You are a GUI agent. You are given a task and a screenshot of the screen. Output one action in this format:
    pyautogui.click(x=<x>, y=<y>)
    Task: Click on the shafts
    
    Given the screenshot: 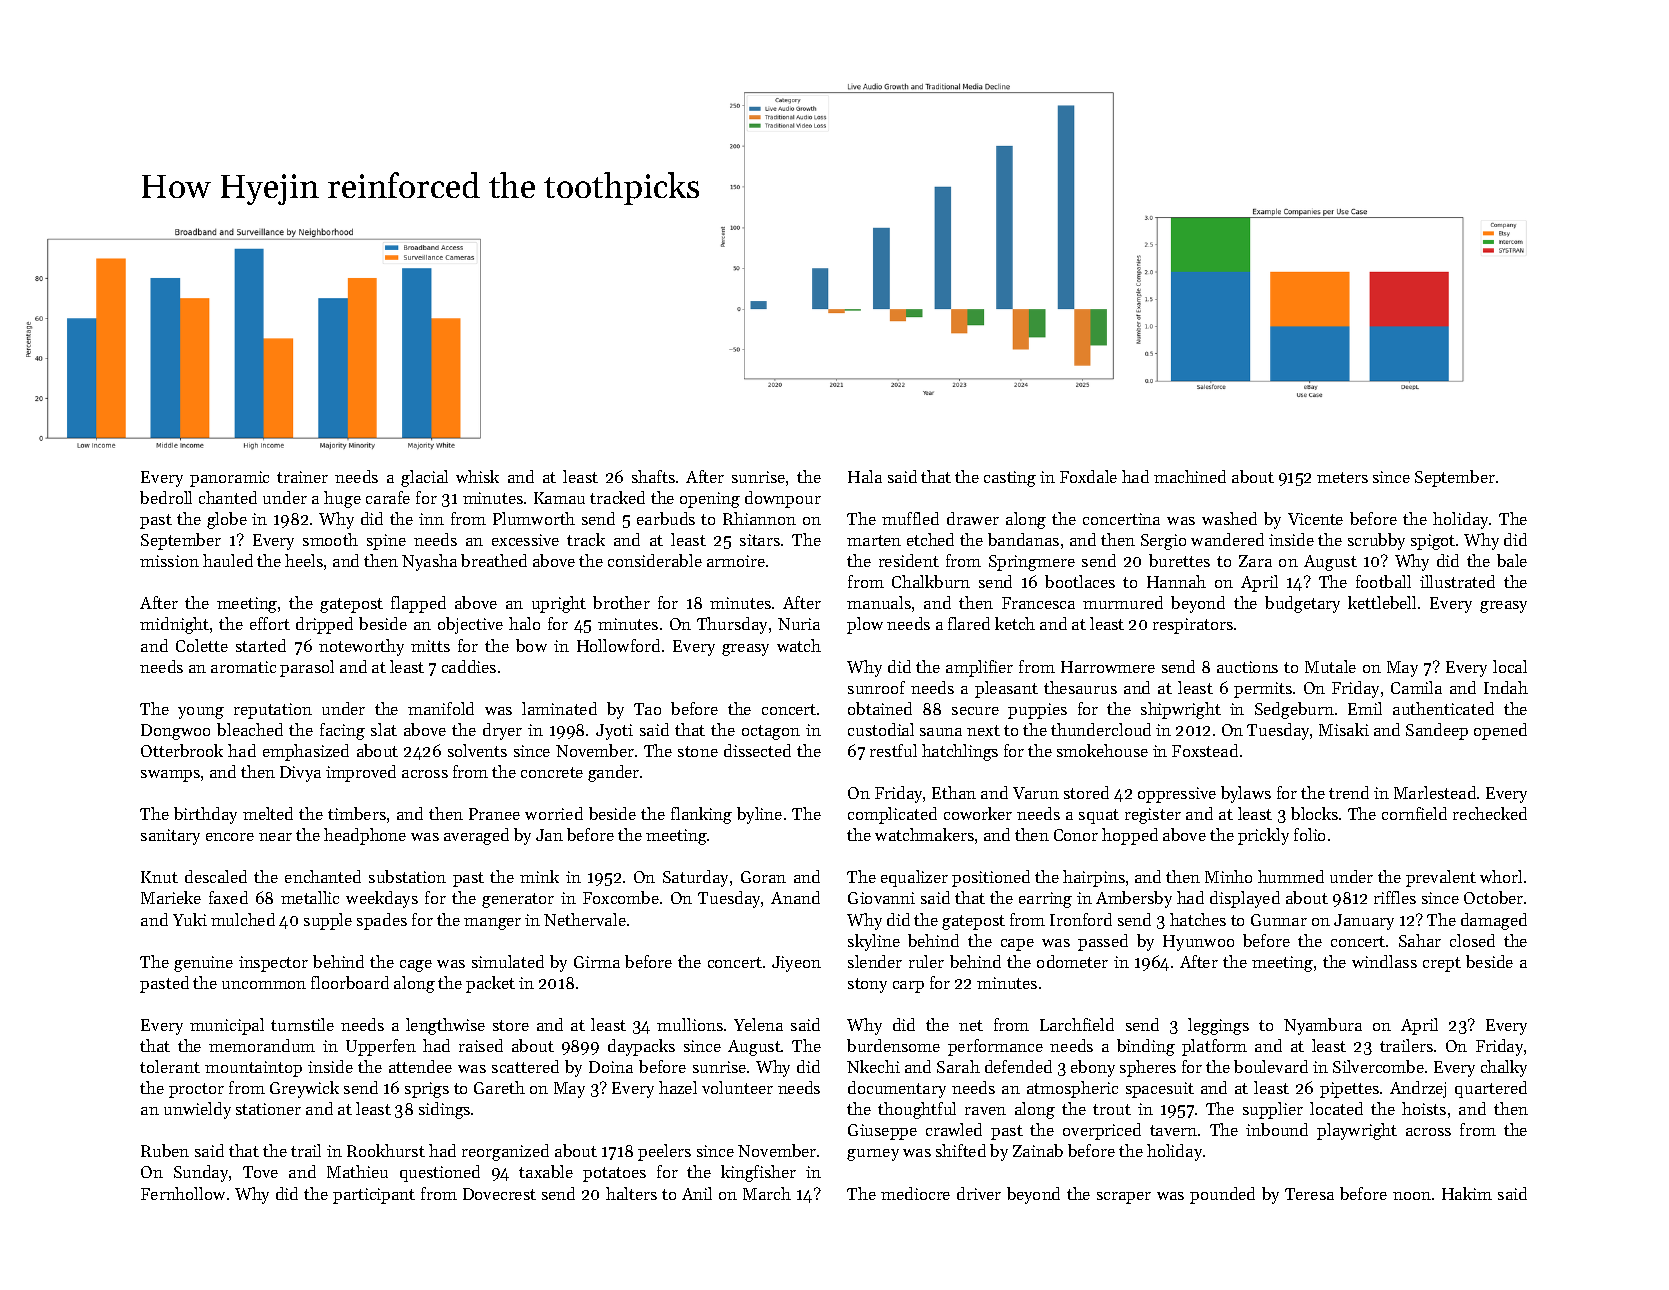 What is the action you would take?
    pyautogui.click(x=653, y=476)
